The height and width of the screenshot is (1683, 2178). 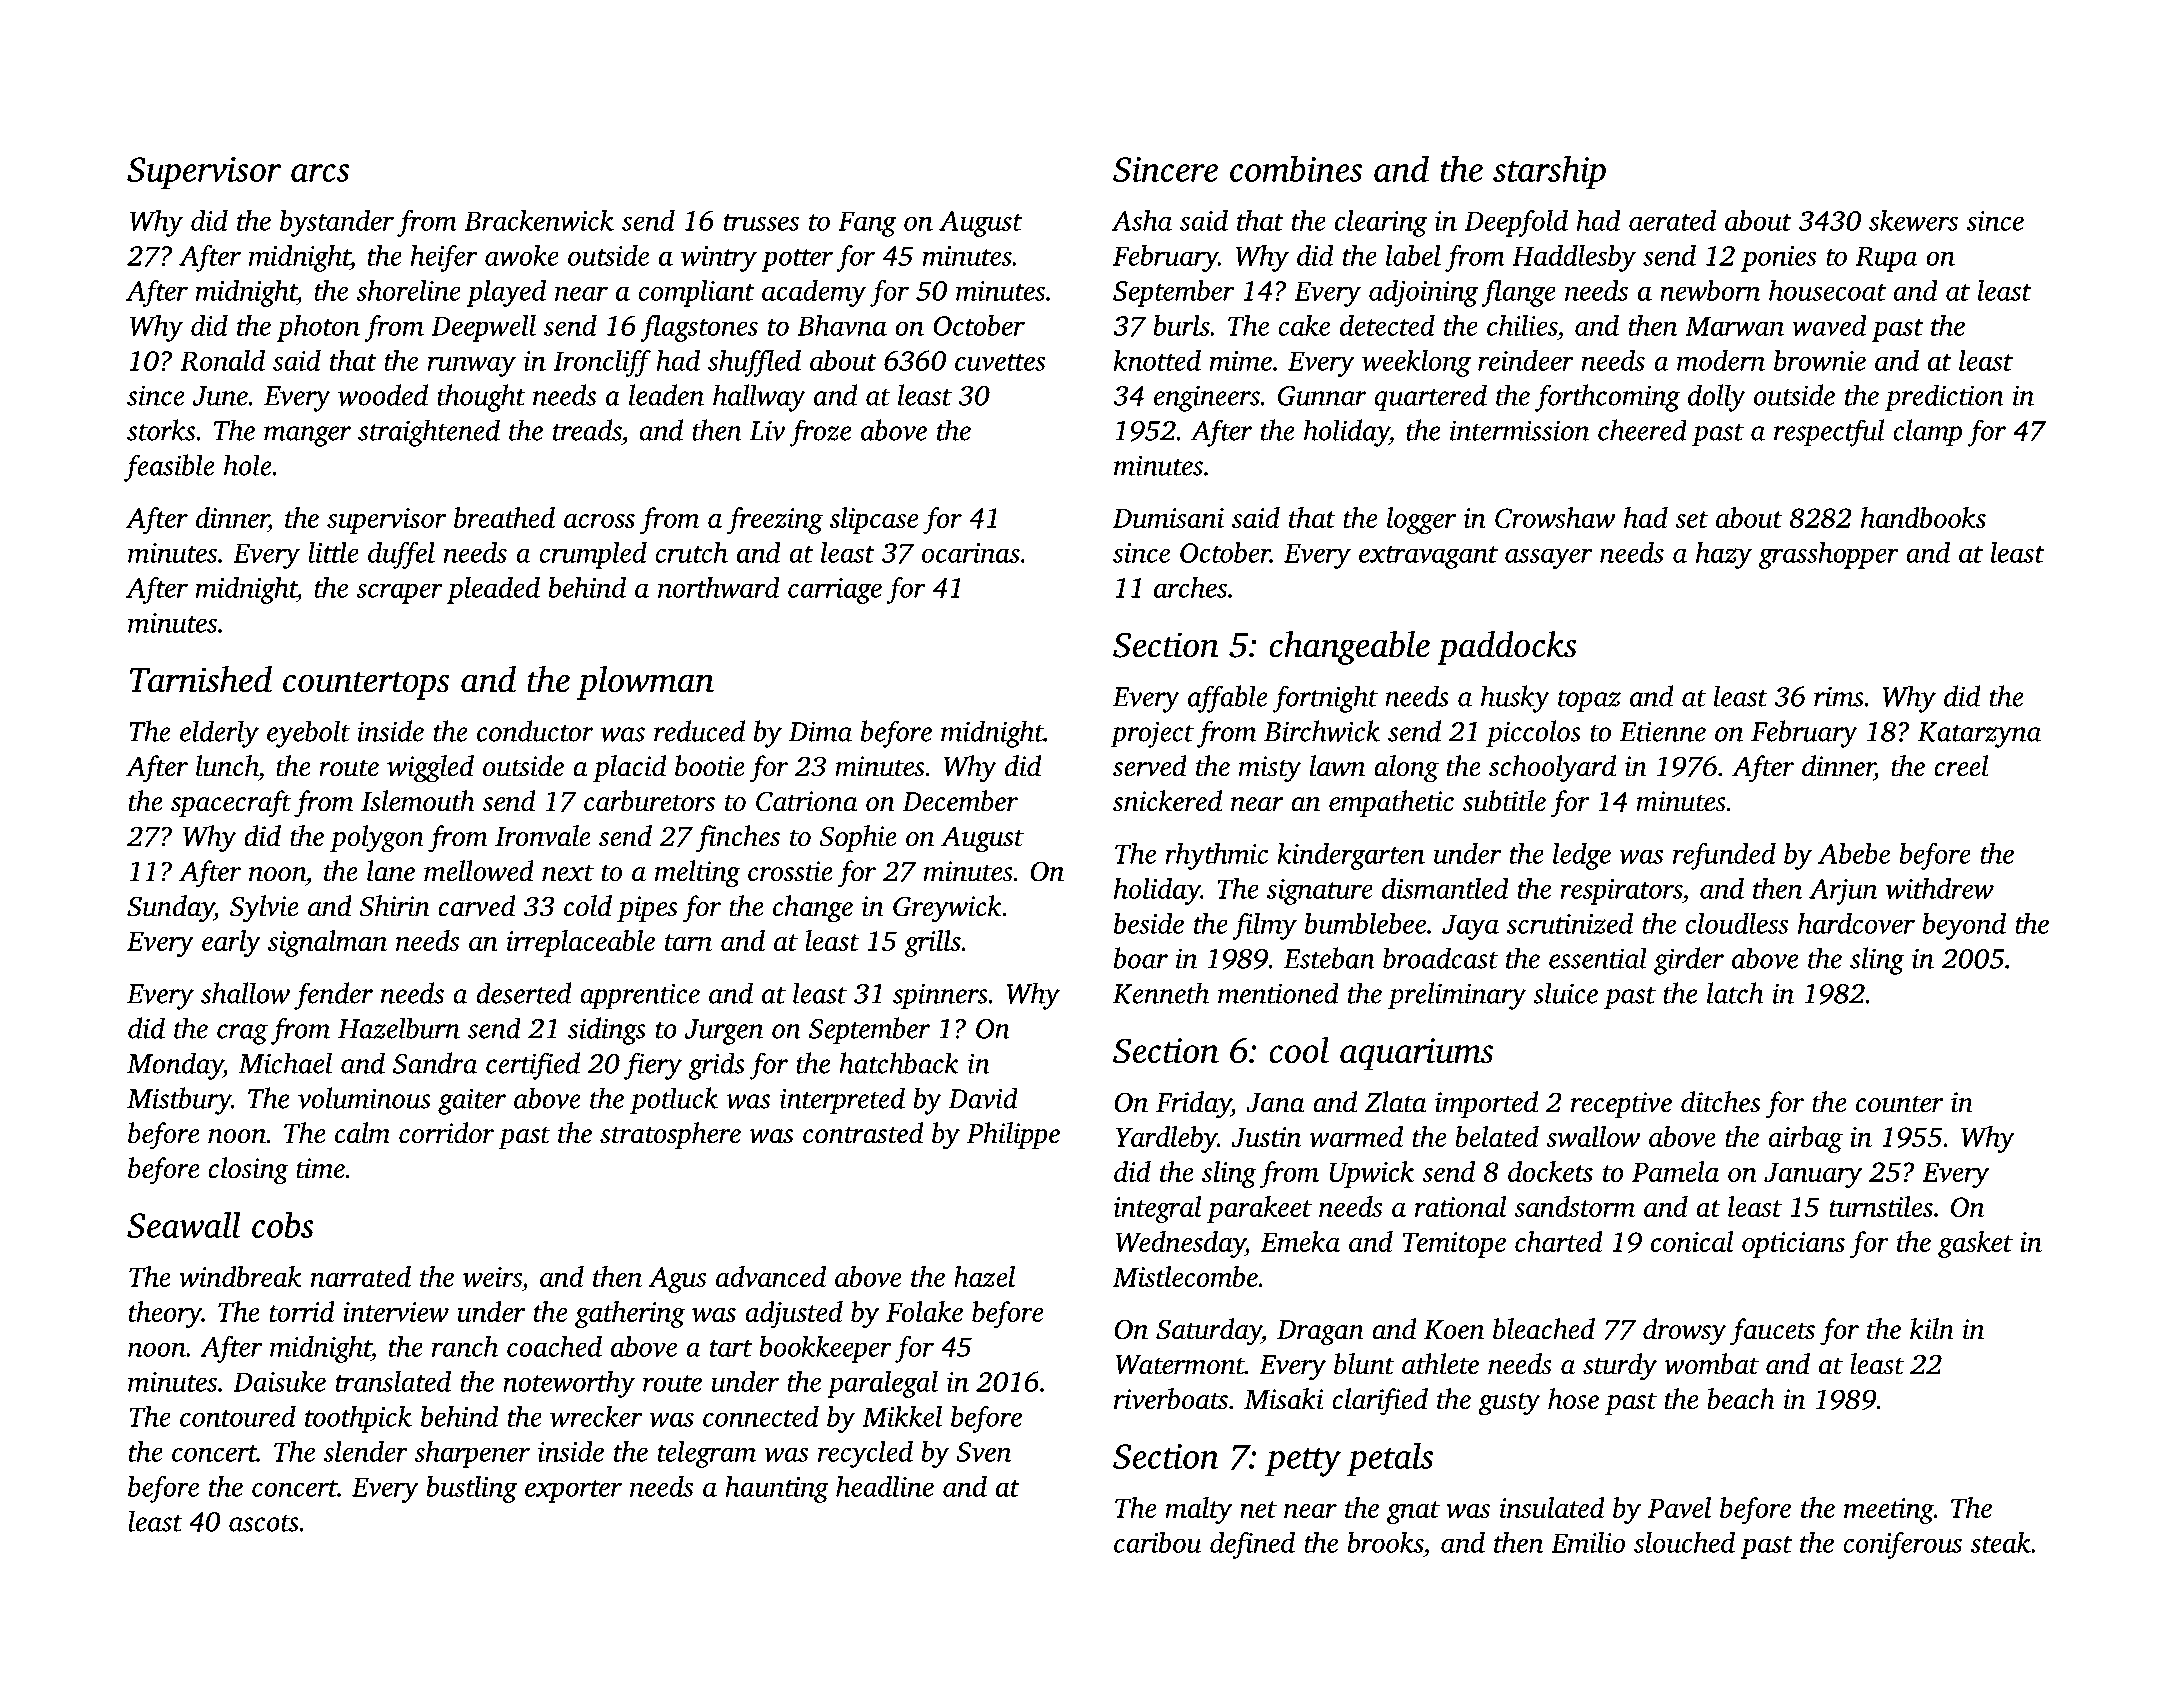 I want to click on lunch, so click(x=227, y=766).
